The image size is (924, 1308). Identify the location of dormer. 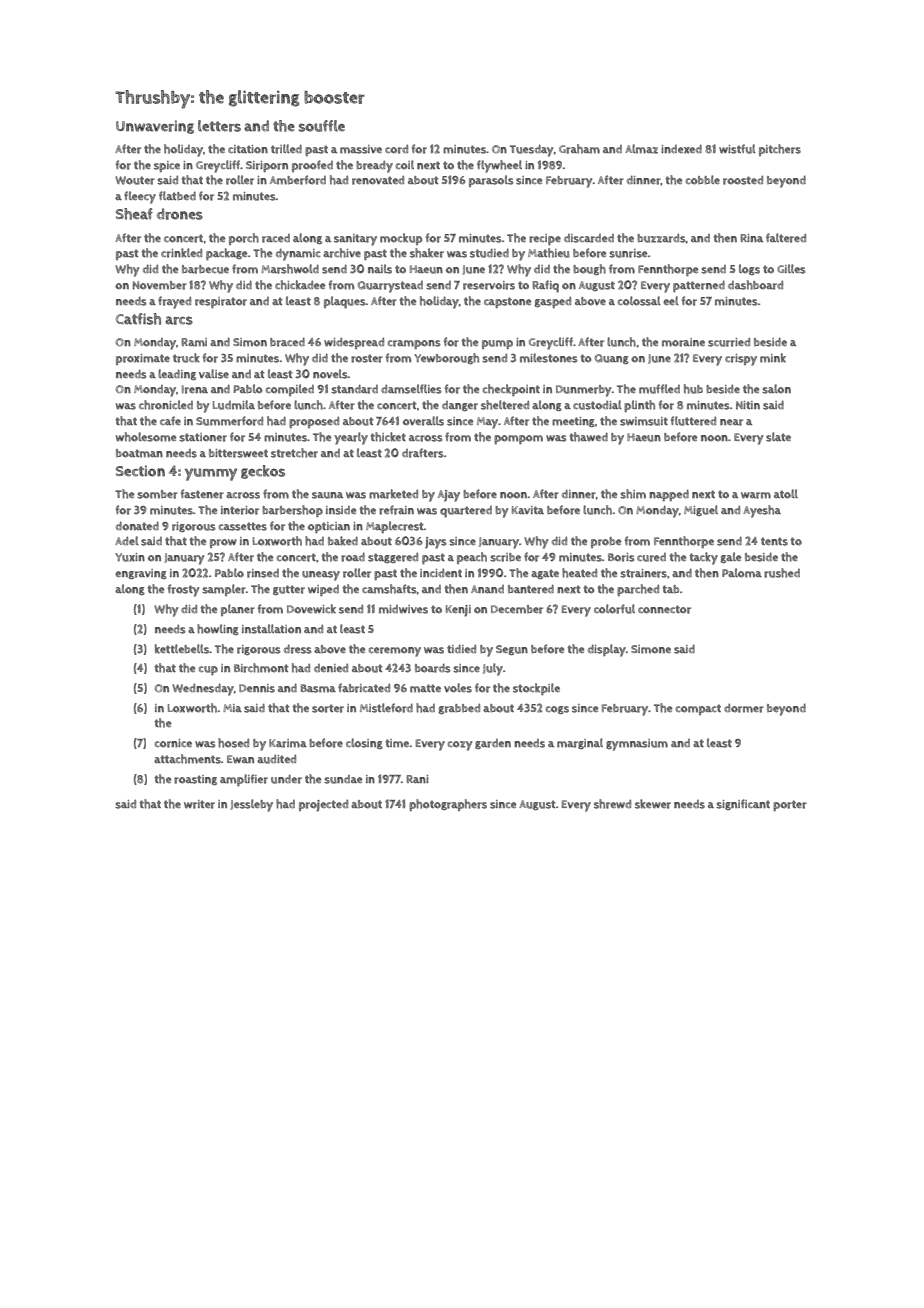
(744, 708).
